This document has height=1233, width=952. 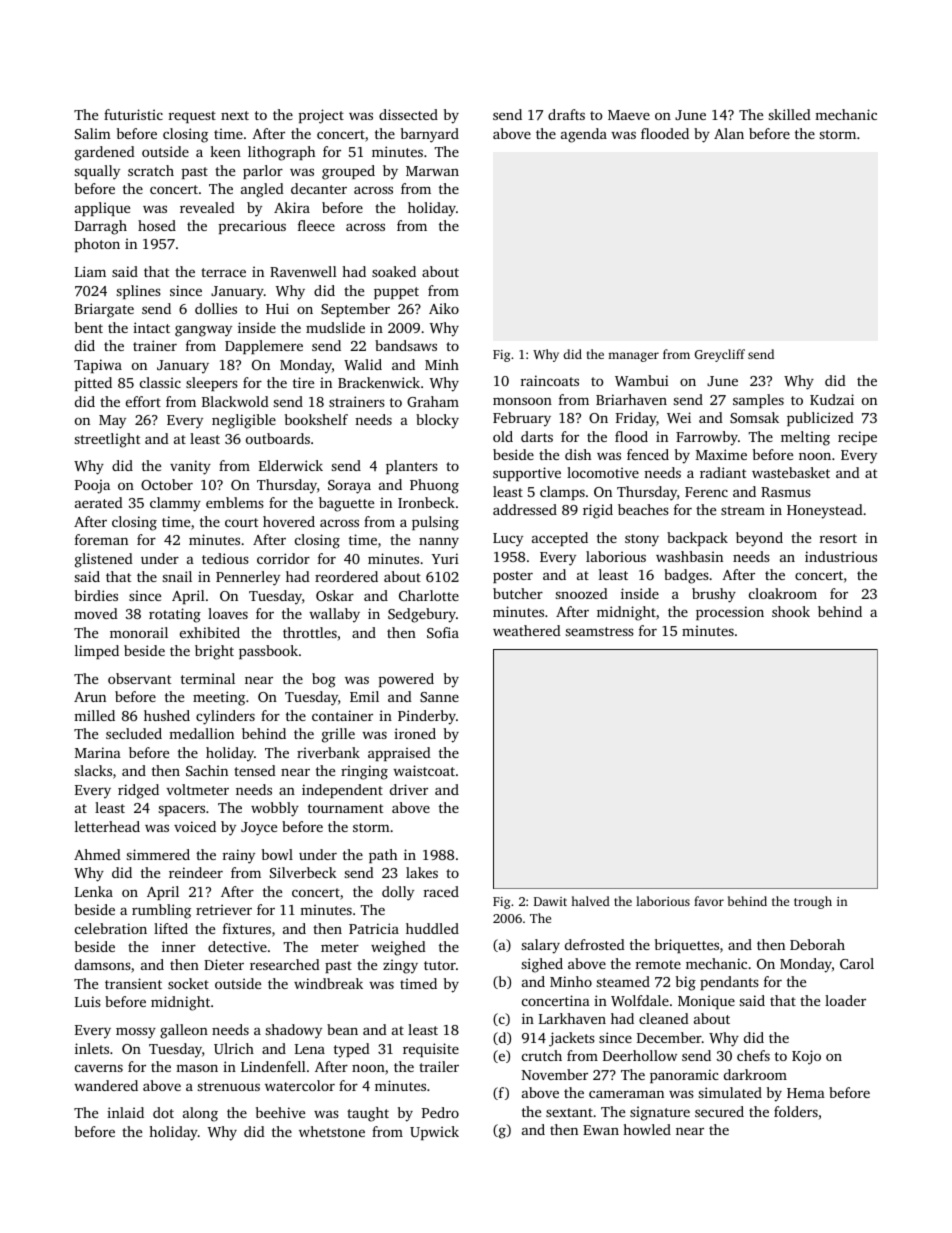 I want to click on Maeve, so click(x=629, y=115).
